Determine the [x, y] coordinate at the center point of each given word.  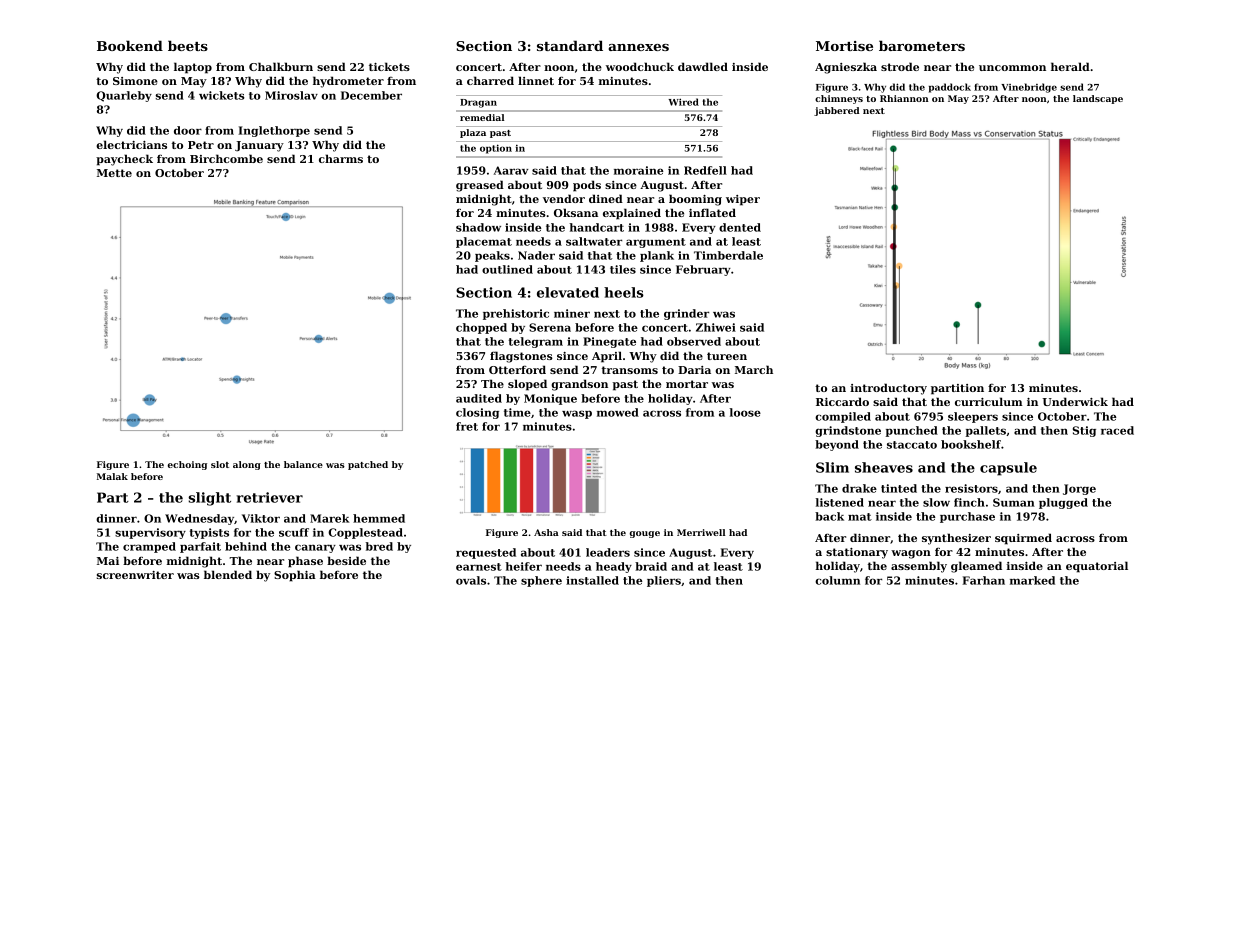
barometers [922, 45]
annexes [638, 47]
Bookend [130, 45]
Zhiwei [716, 327]
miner [572, 313]
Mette [114, 173]
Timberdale [728, 255]
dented [740, 227]
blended [228, 574]
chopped [481, 328]
